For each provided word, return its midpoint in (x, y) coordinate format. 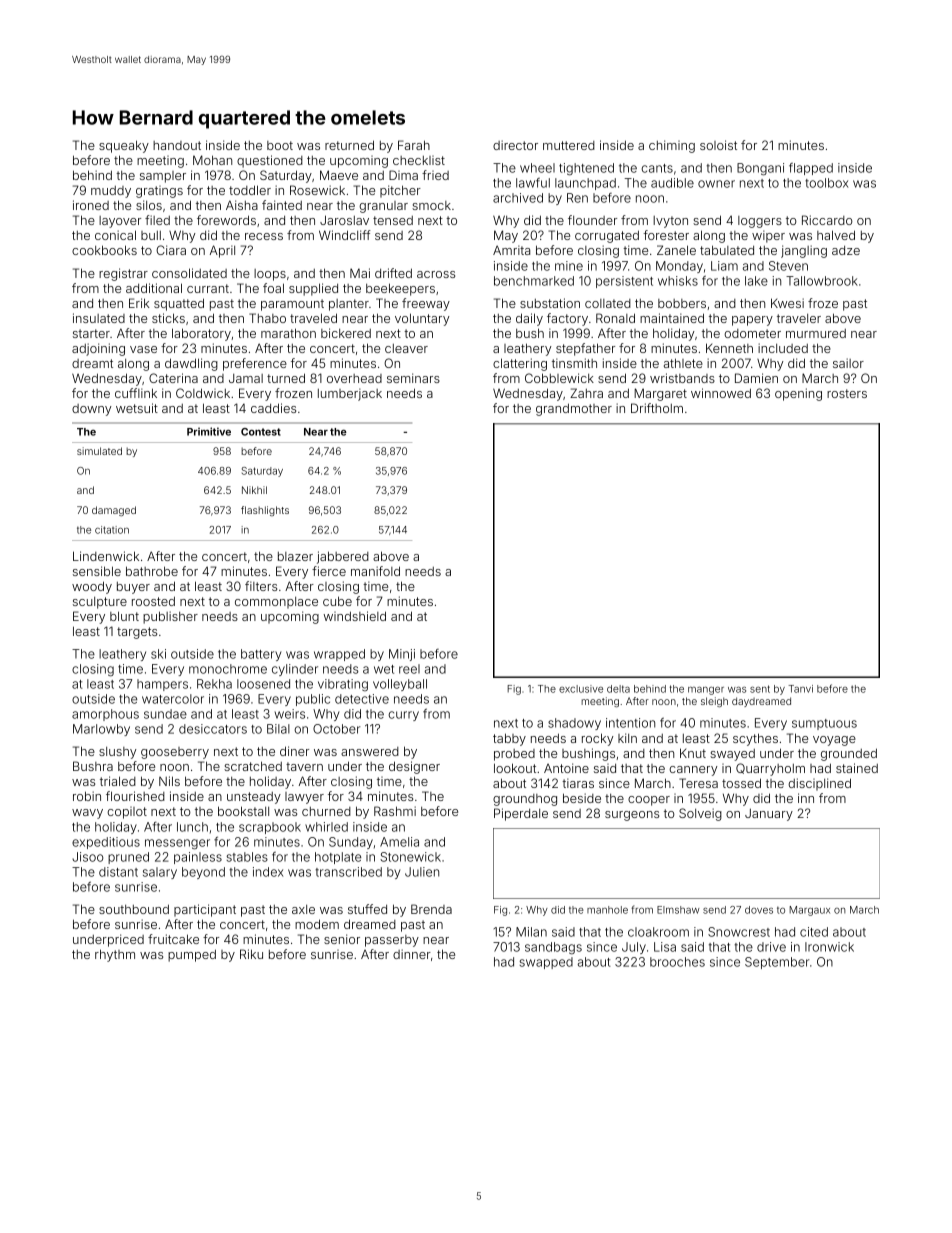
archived (518, 198)
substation (550, 303)
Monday (679, 267)
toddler (250, 190)
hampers (162, 685)
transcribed (348, 872)
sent (760, 689)
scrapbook (270, 828)
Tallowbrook (822, 281)
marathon (288, 333)
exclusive (581, 689)
